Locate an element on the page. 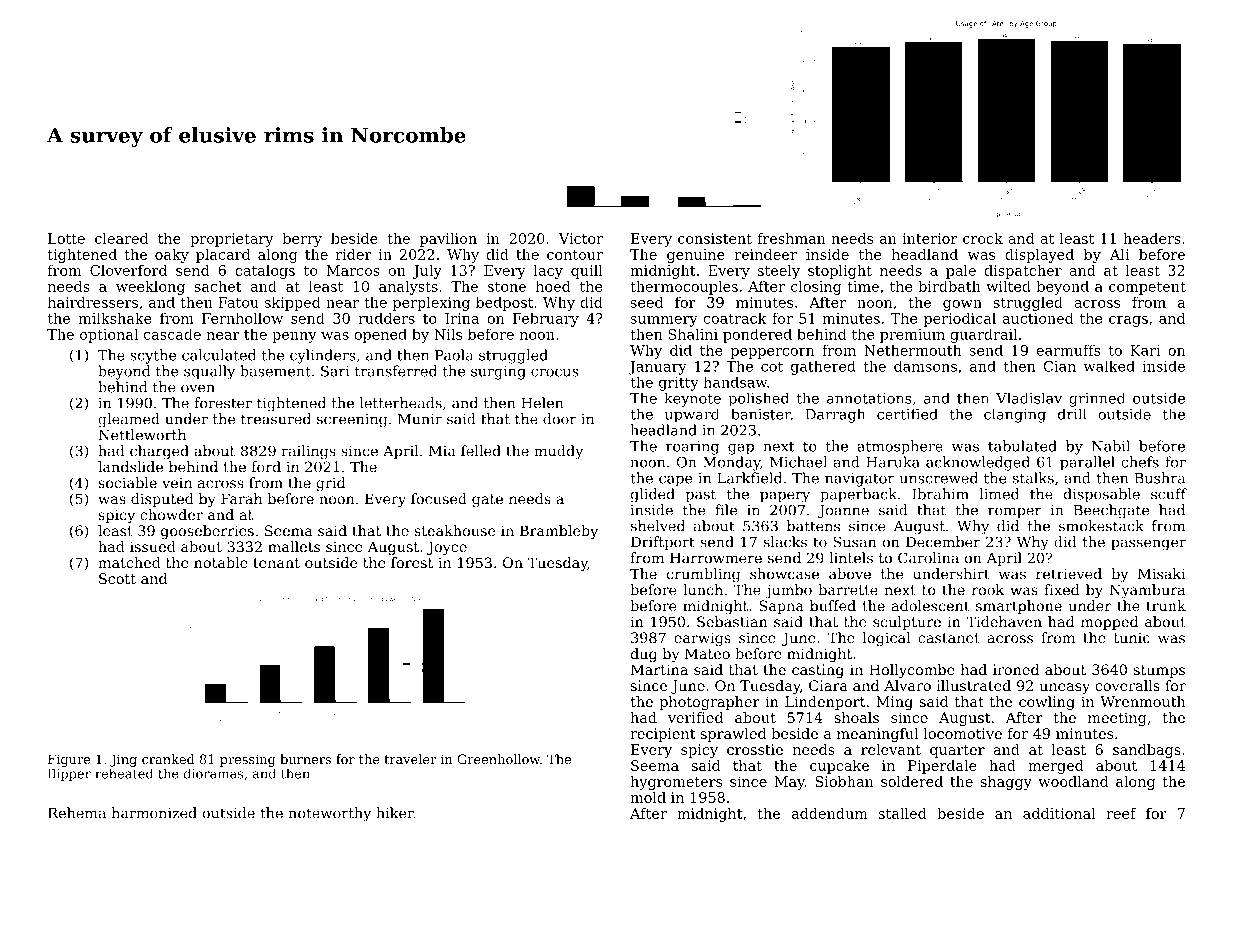  interior is located at coordinates (929, 238).
